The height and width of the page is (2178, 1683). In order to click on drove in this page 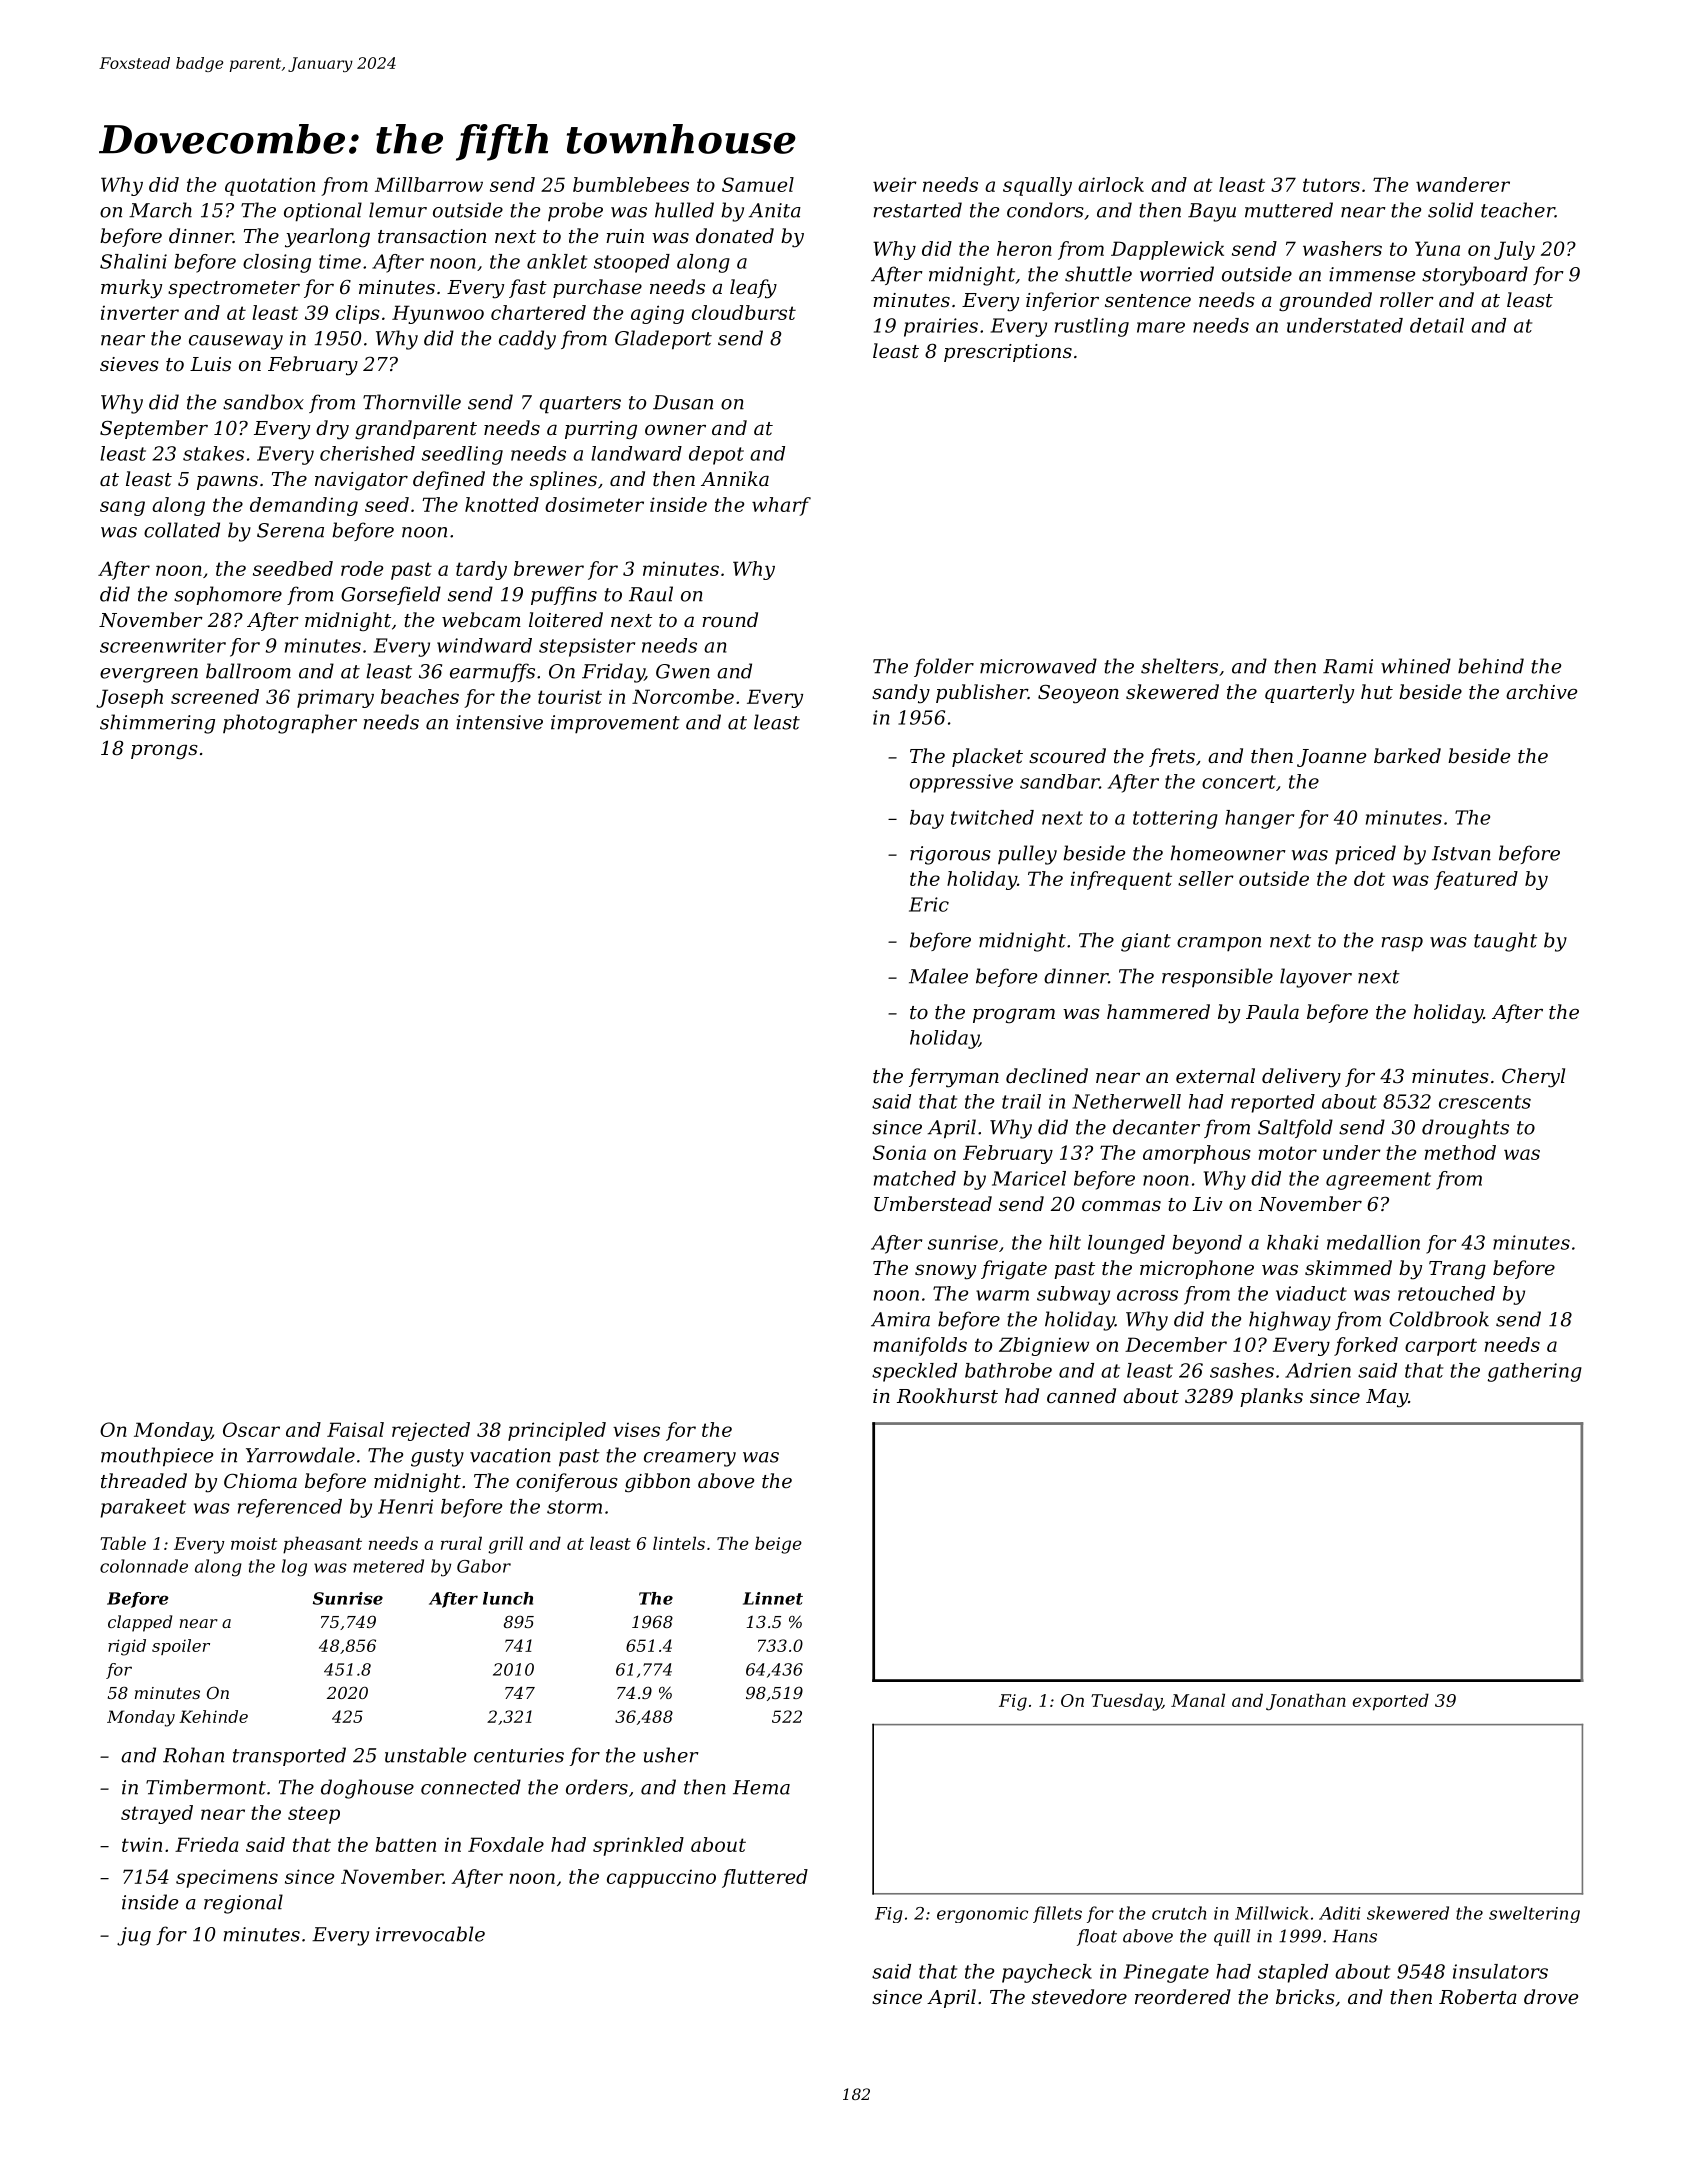, I will do `click(1551, 1996)`.
